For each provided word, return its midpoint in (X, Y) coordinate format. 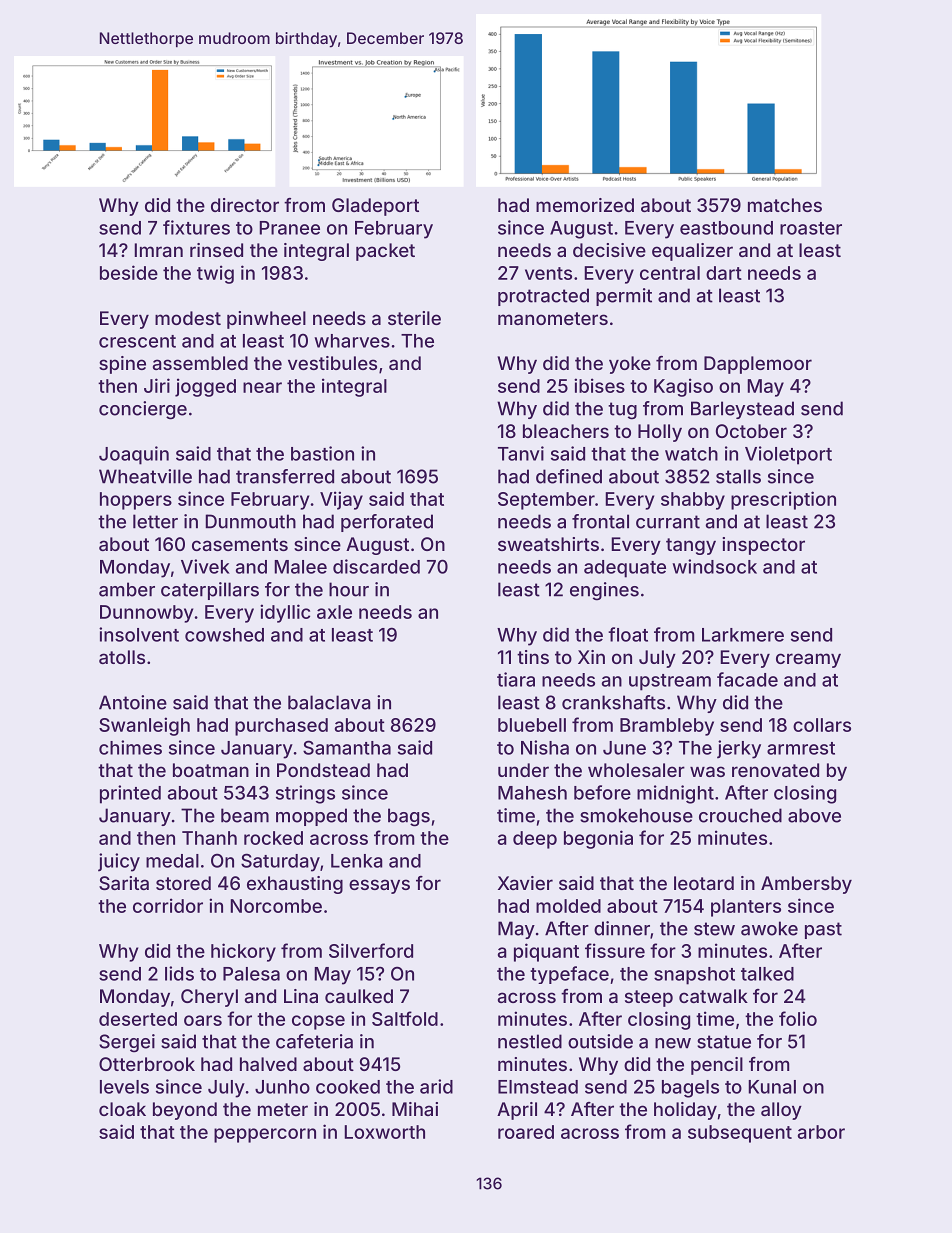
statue (724, 1042)
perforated (387, 523)
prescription (783, 500)
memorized (585, 205)
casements (240, 544)
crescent (137, 341)
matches (785, 205)
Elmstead (538, 1087)
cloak (122, 1109)
